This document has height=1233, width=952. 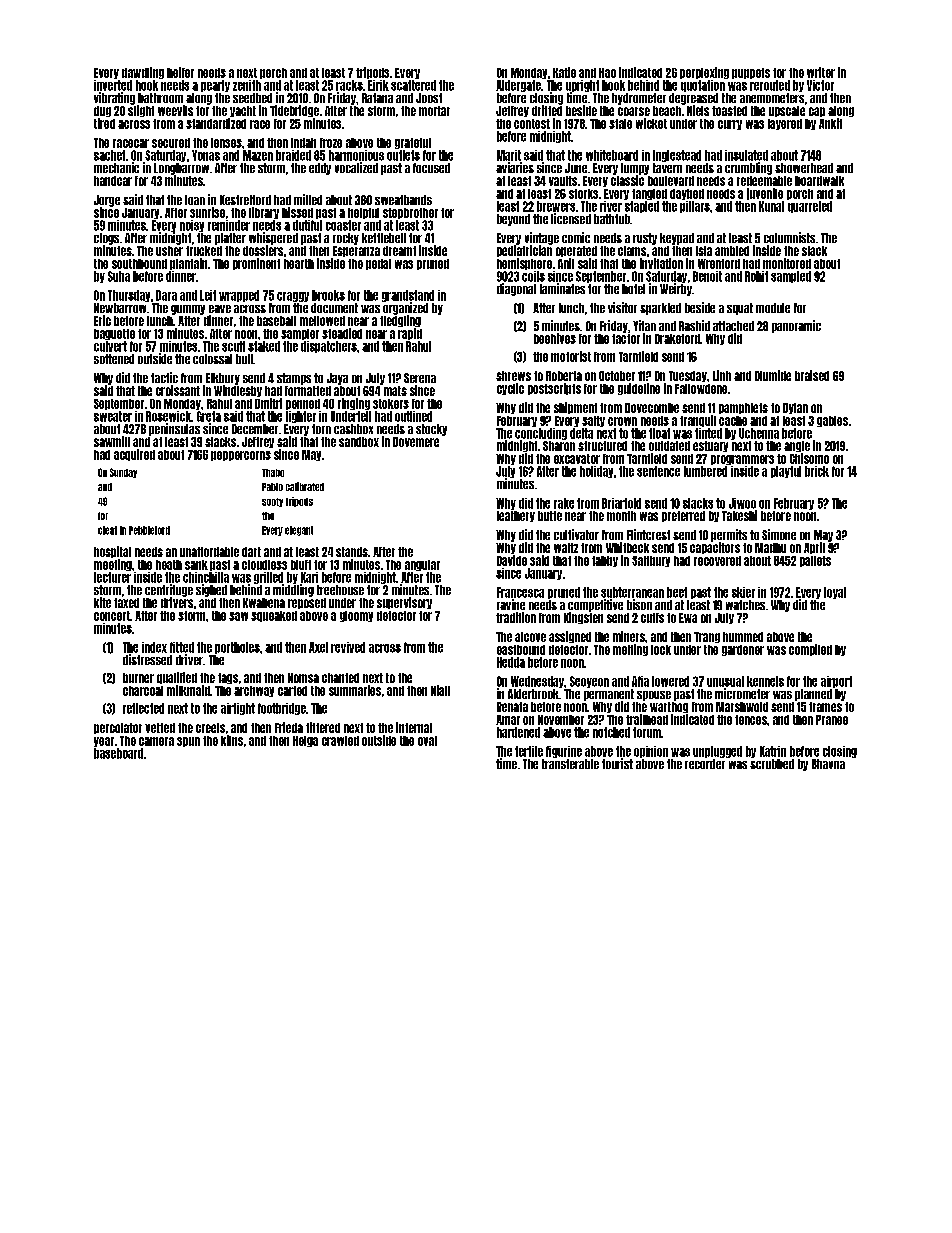 I want to click on forum, so click(x=647, y=732).
